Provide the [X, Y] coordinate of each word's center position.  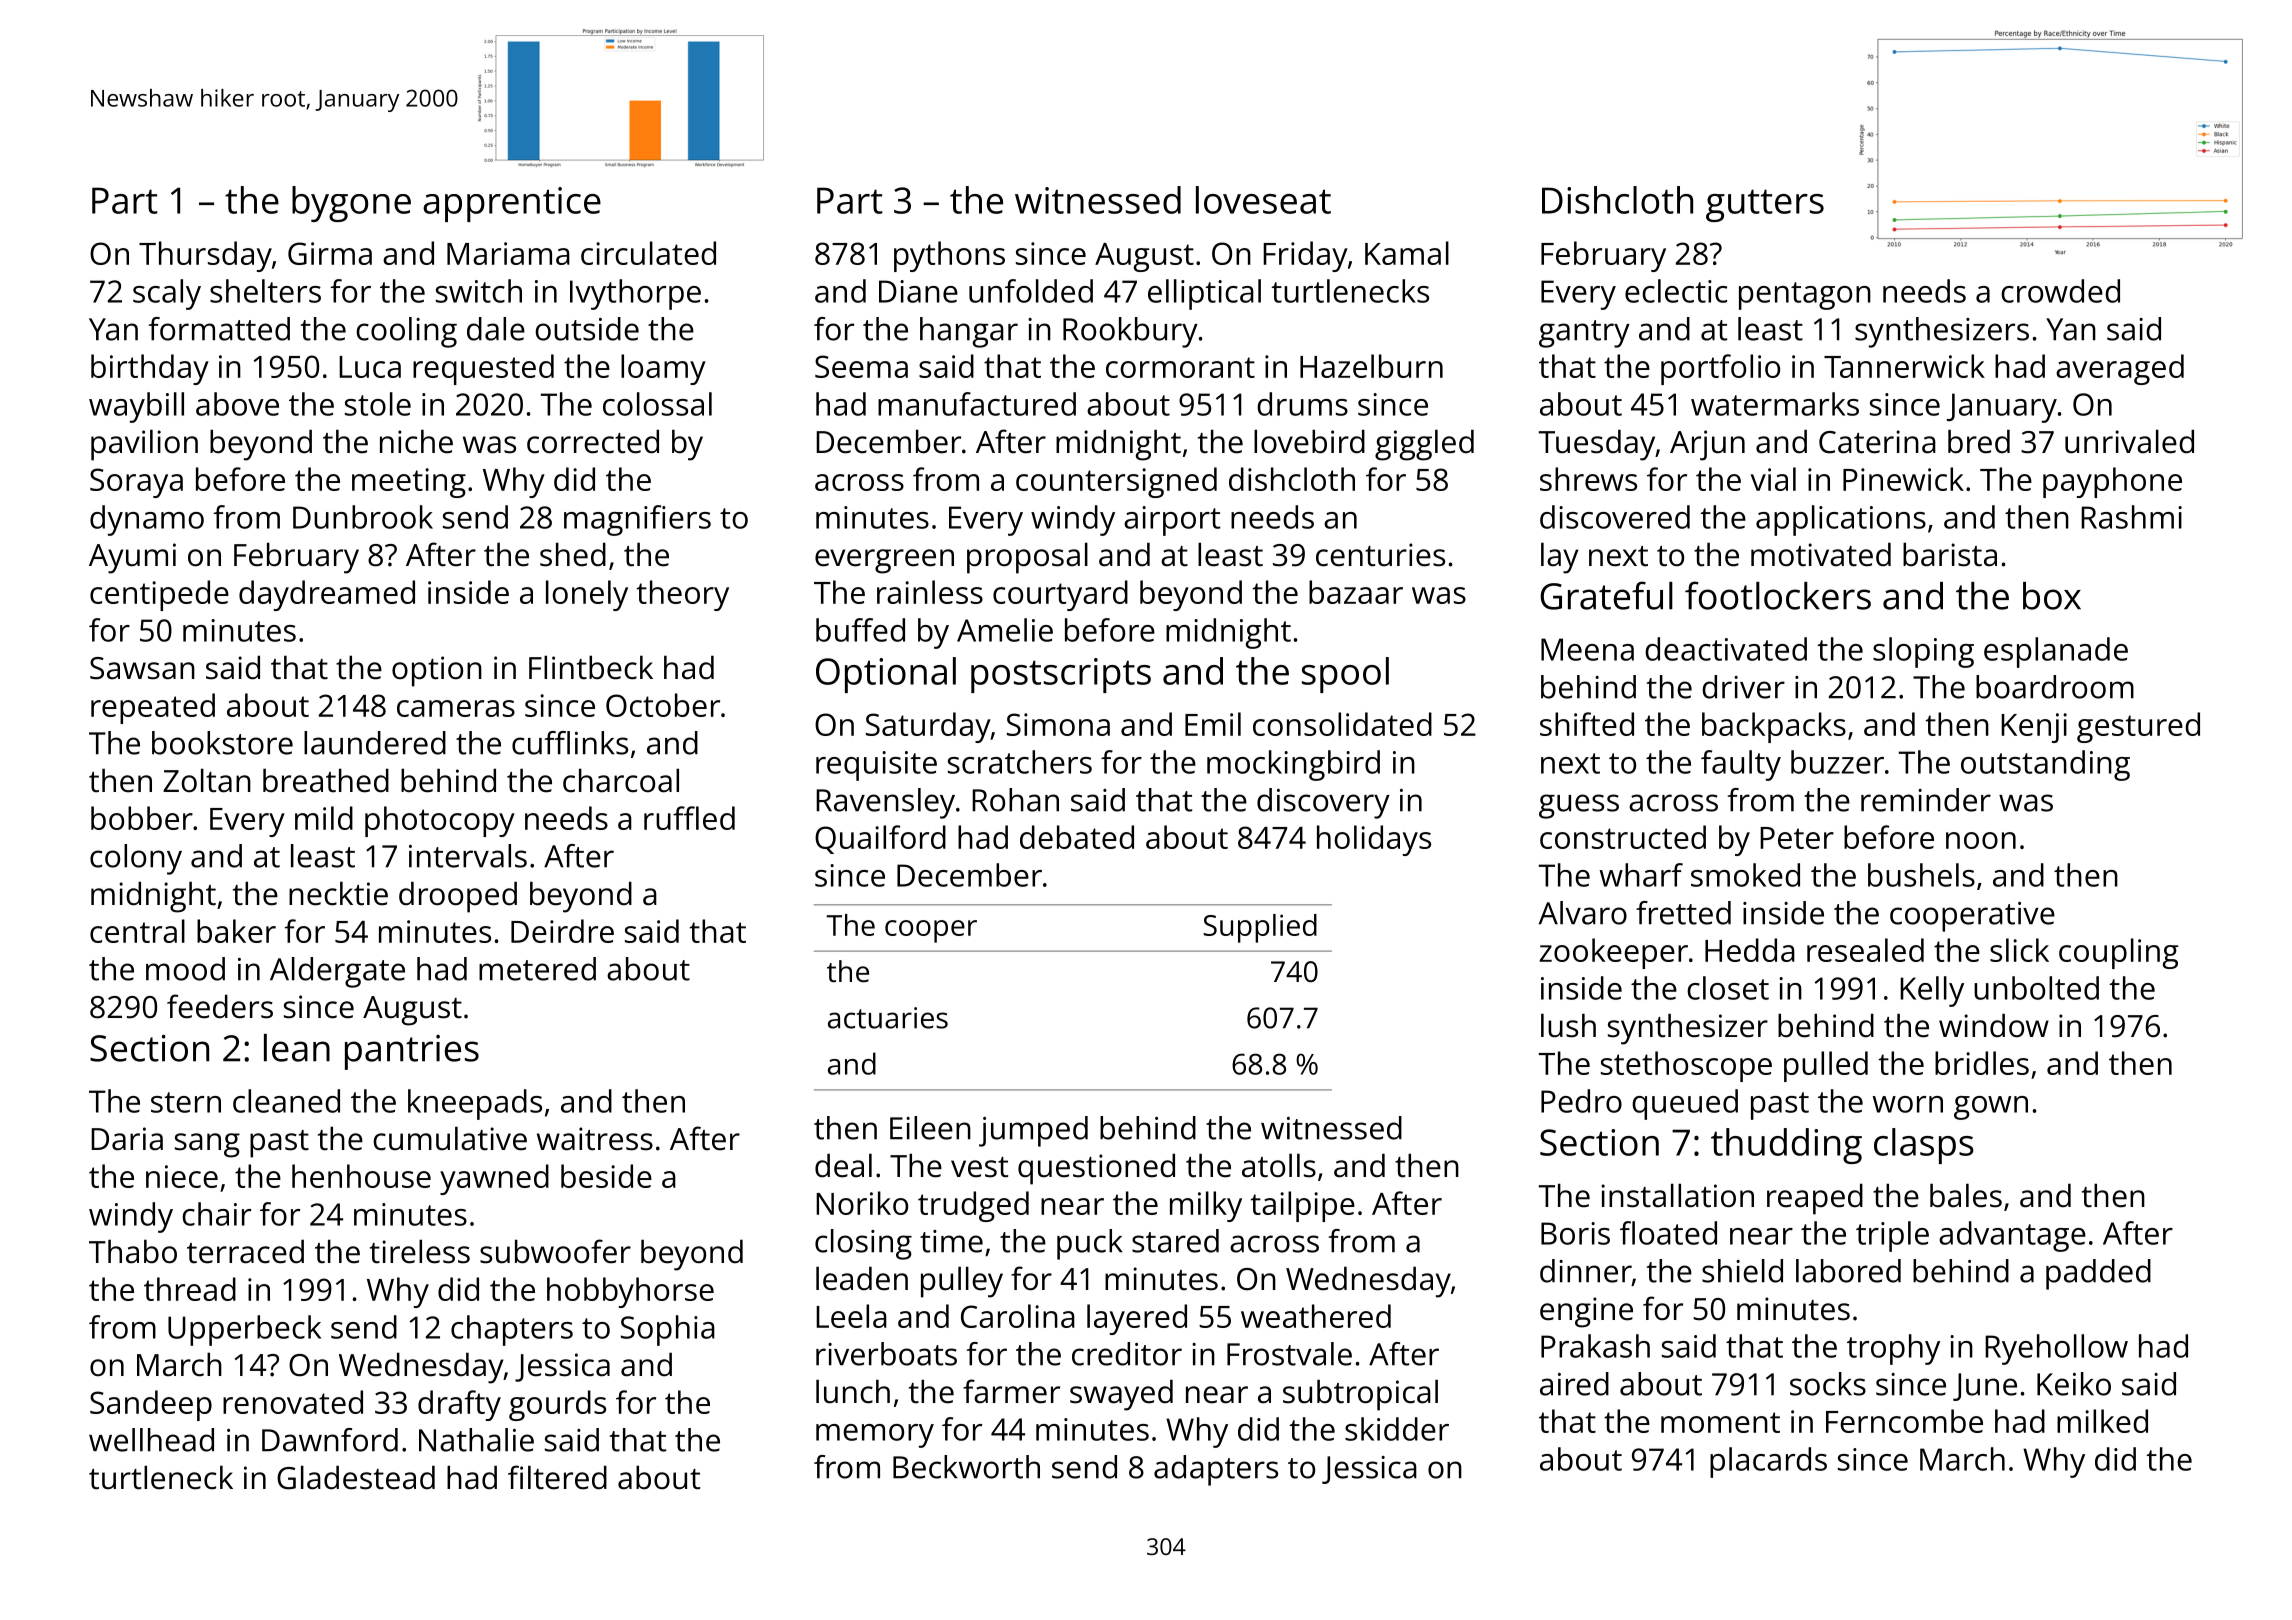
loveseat [1263, 200]
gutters [1765, 205]
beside [606, 1176]
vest [979, 1167]
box [2052, 596]
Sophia [668, 1330]
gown [1991, 1108]
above [237, 404]
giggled [1424, 445]
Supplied [1260, 928]
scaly [167, 294]
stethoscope [1686, 1066]
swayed [1121, 1395]
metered [537, 969]
